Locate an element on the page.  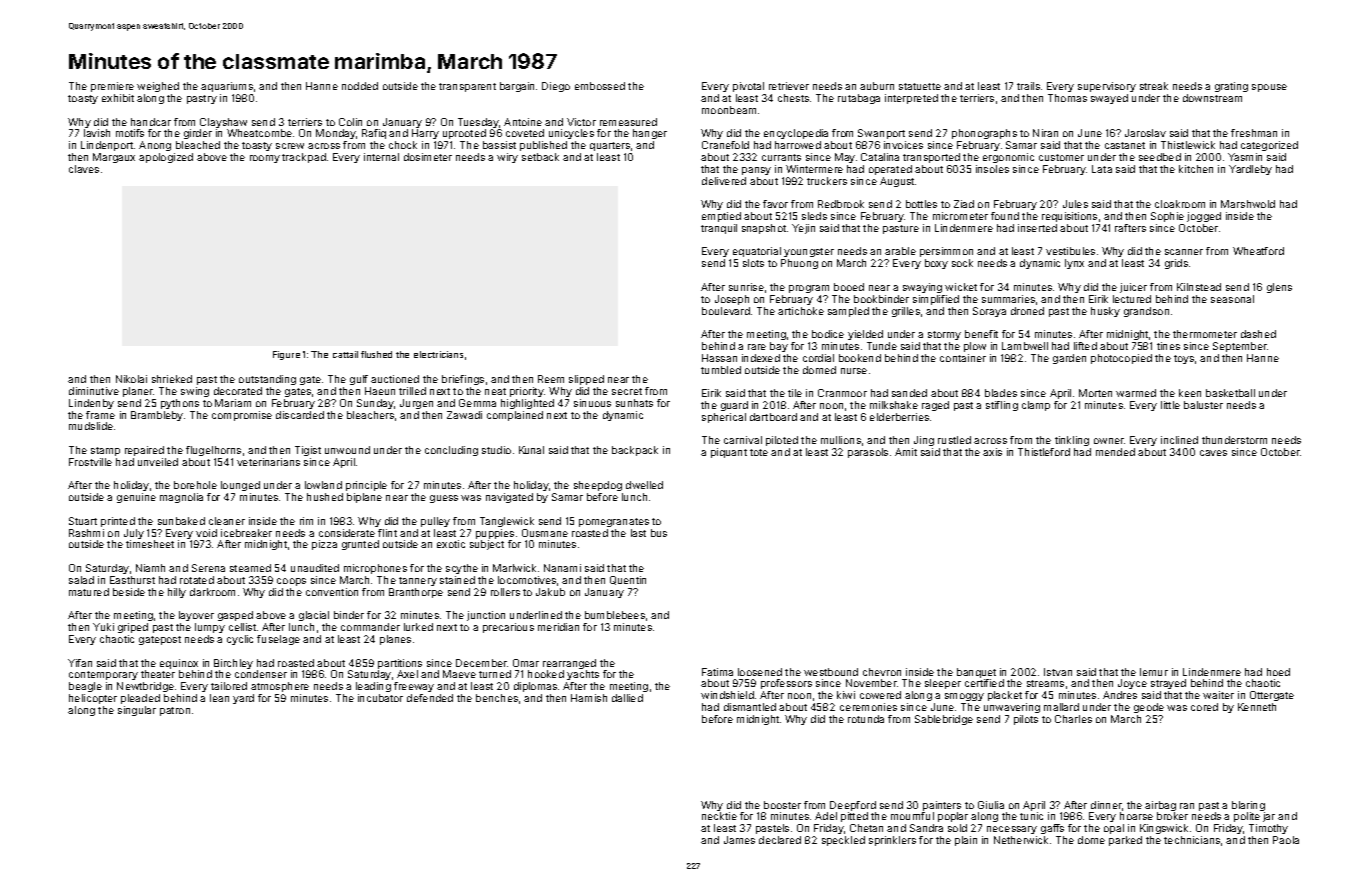
hoed is located at coordinates (1278, 672).
